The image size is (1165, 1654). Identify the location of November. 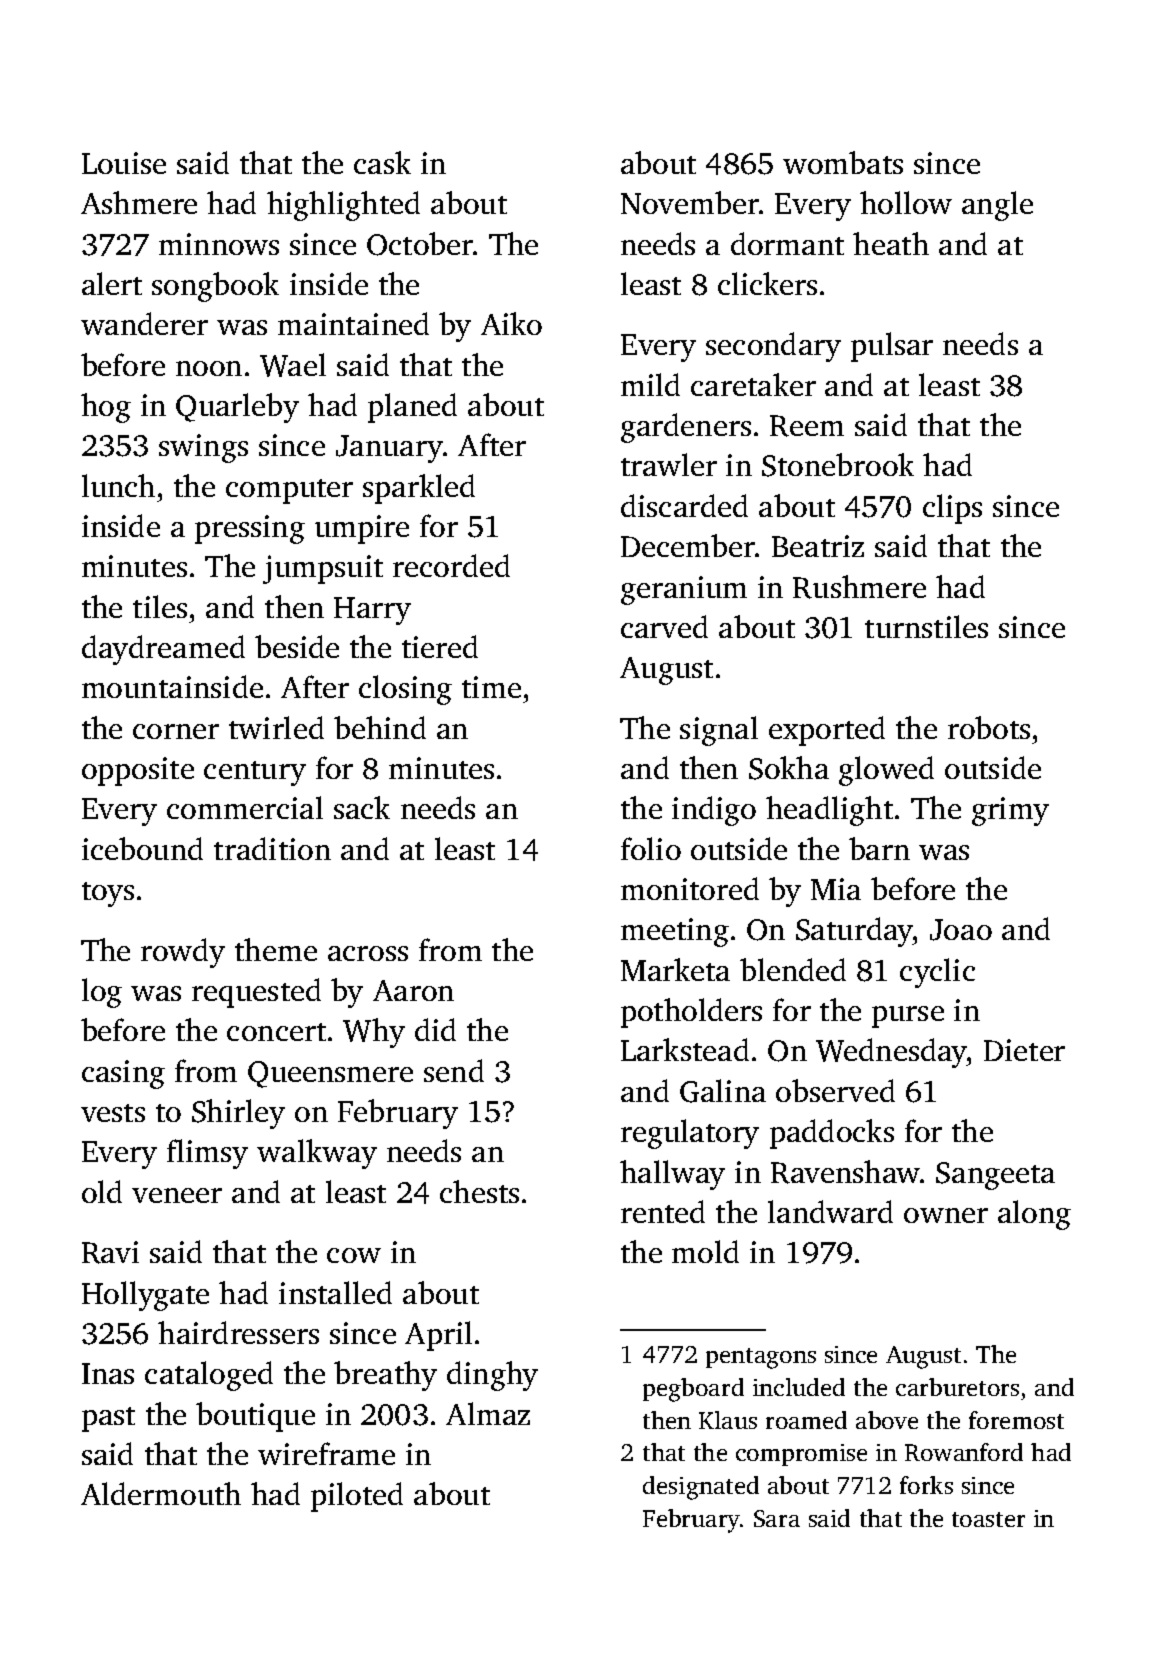
(690, 202).
